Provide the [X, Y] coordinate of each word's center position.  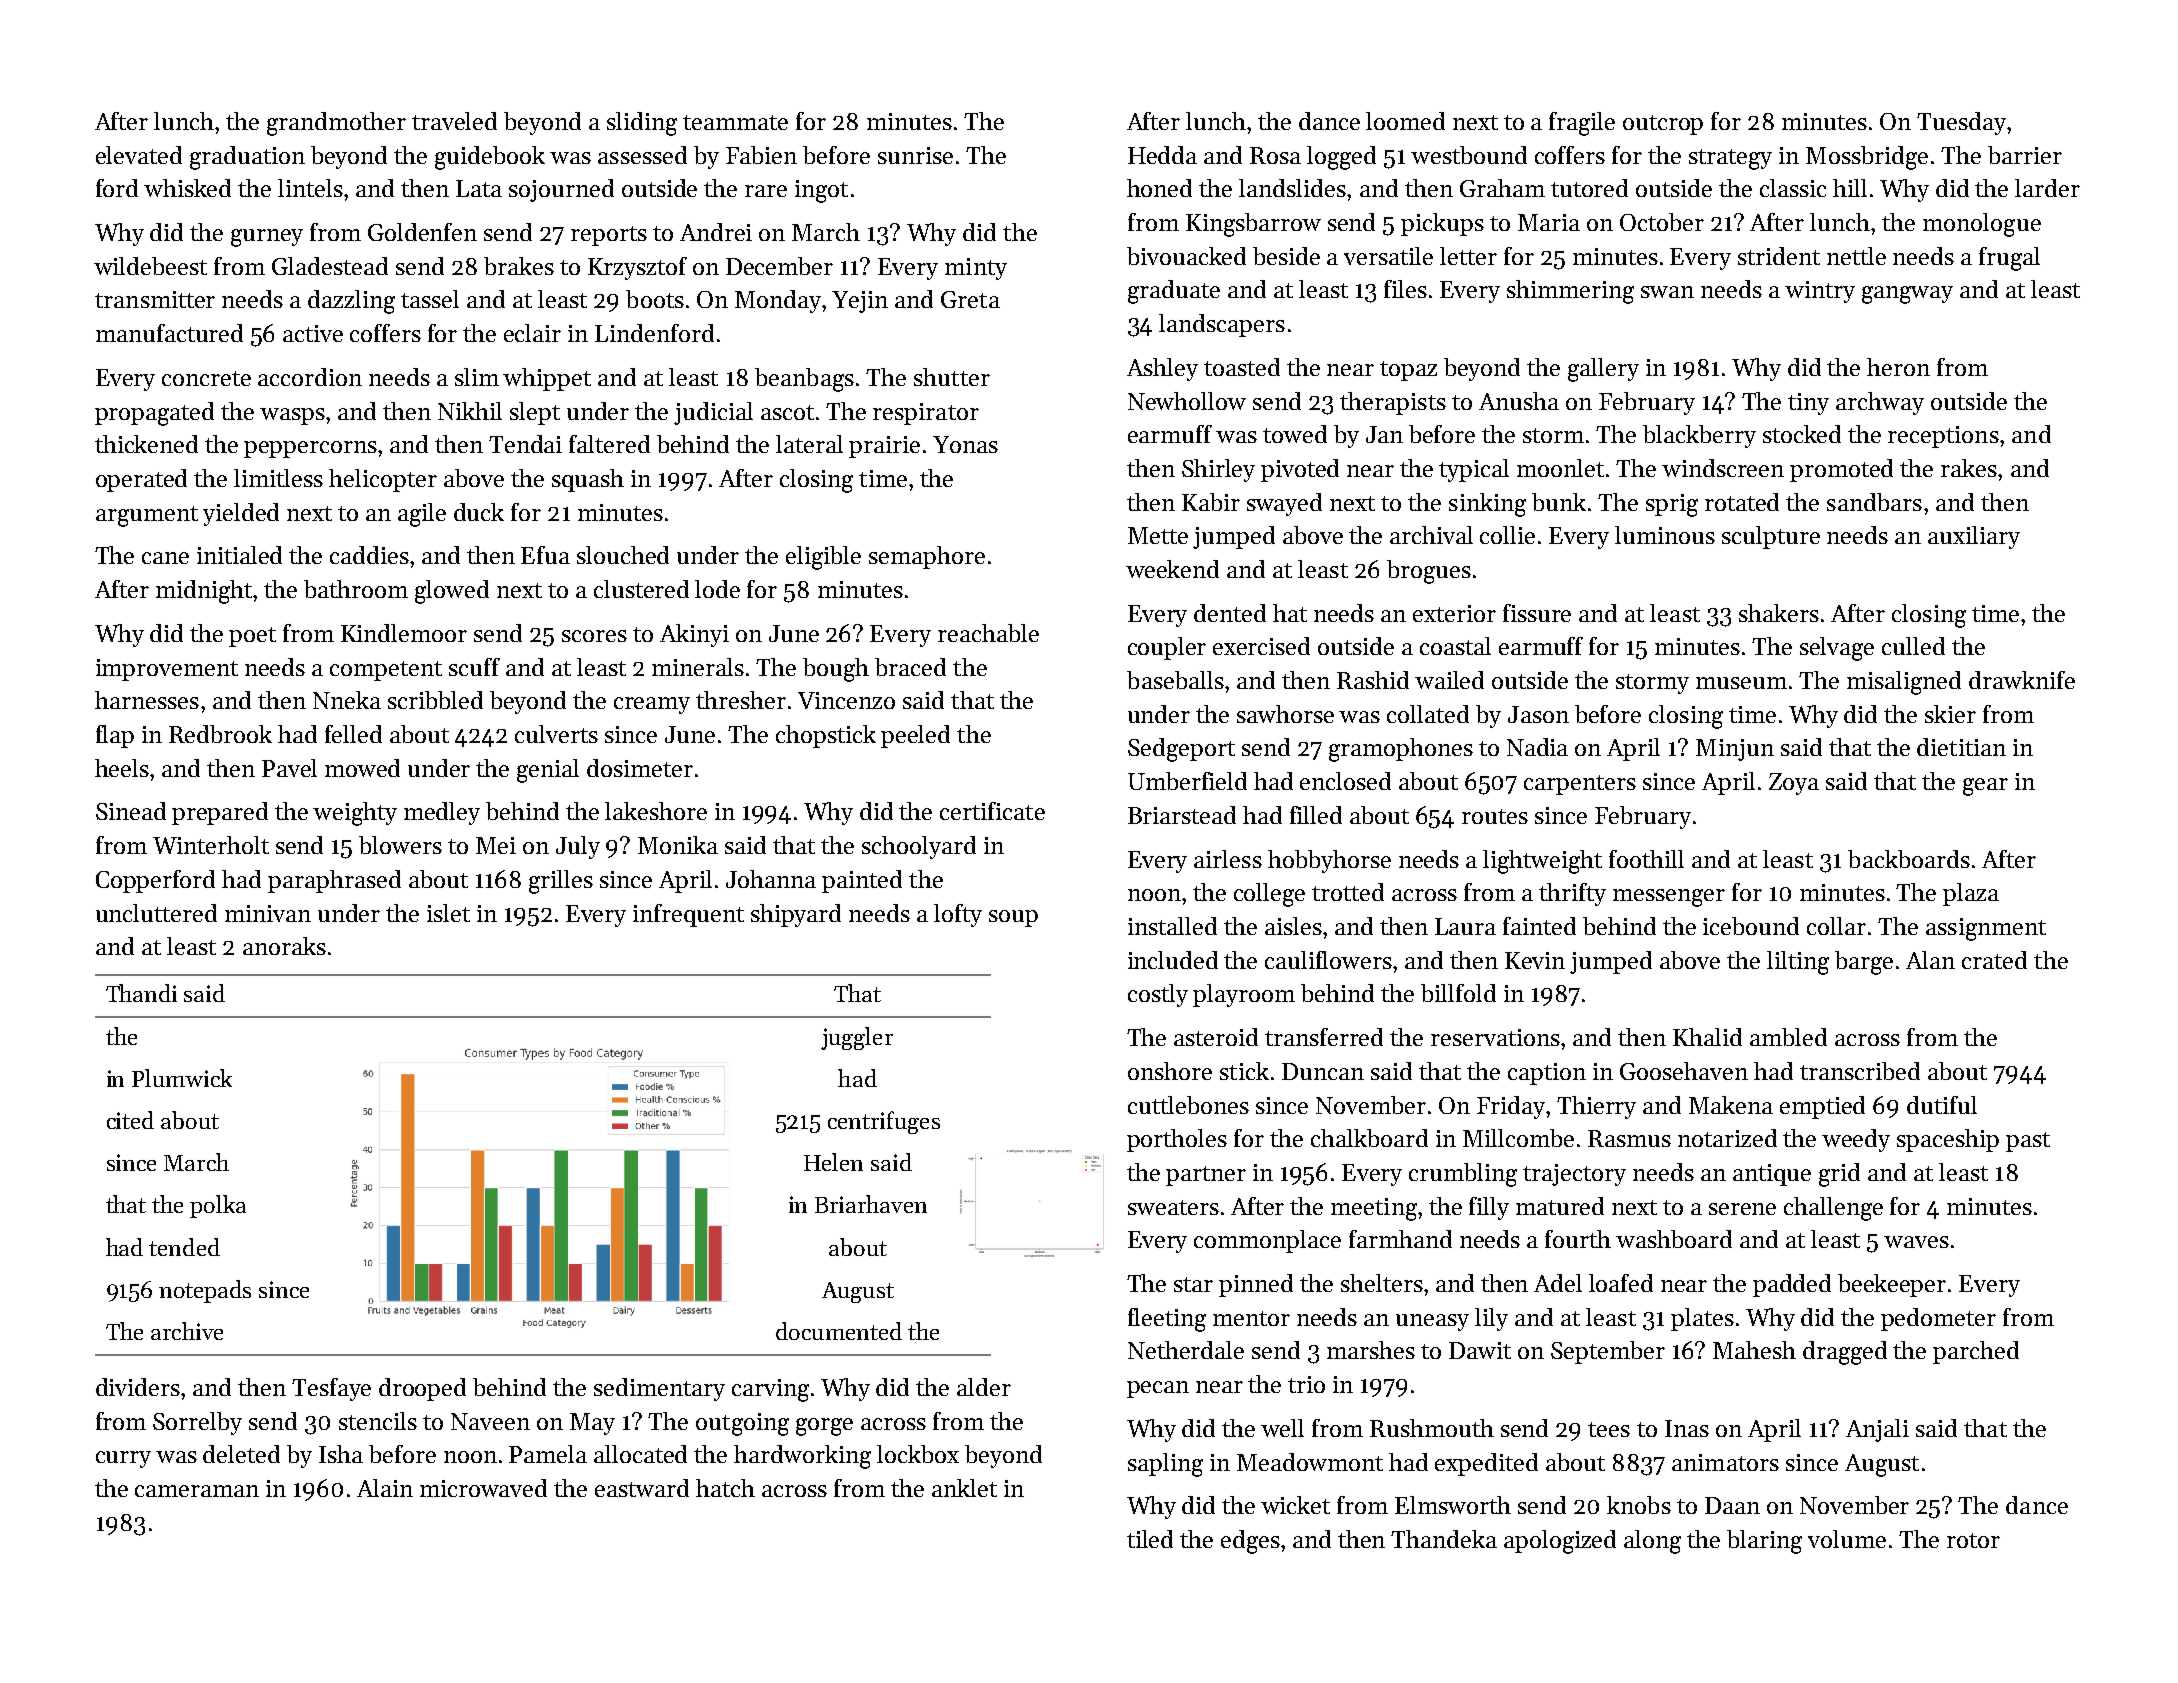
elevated [139, 155]
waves [1916, 1242]
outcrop [1663, 125]
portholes [1177, 1140]
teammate [735, 122]
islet [448, 913]
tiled [1150, 1539]
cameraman [197, 1491]
